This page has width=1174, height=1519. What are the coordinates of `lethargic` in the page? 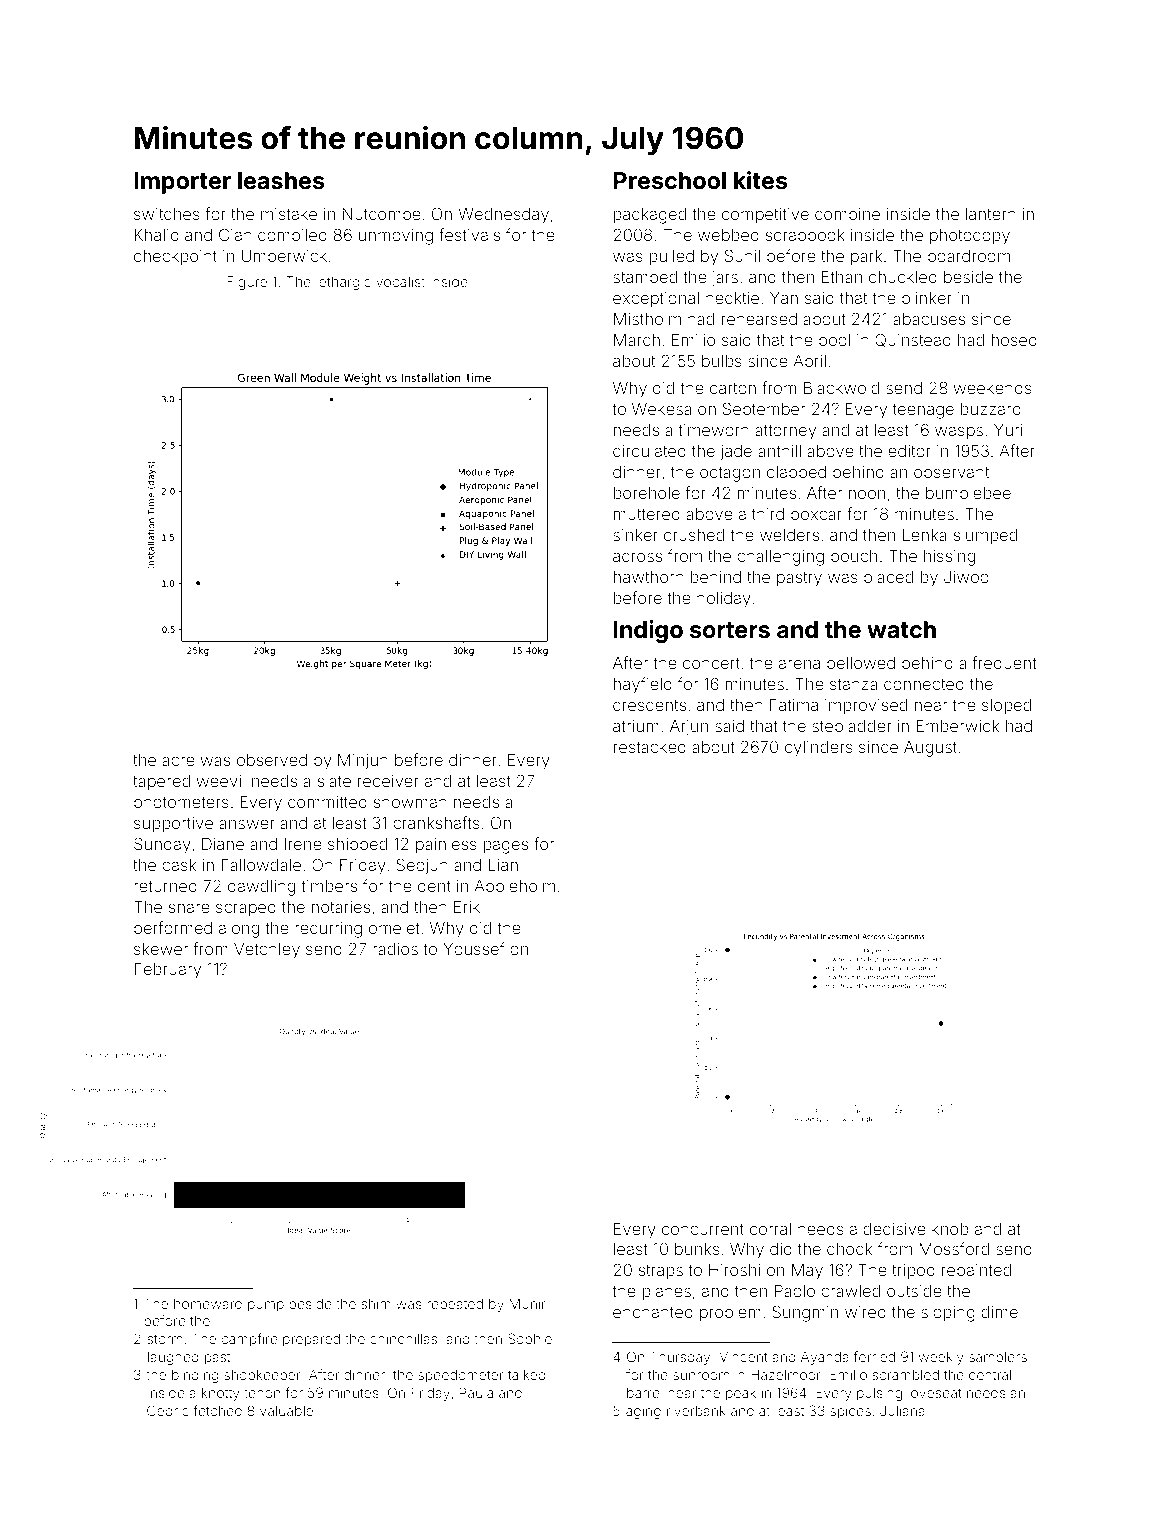 It's located at (343, 283).
